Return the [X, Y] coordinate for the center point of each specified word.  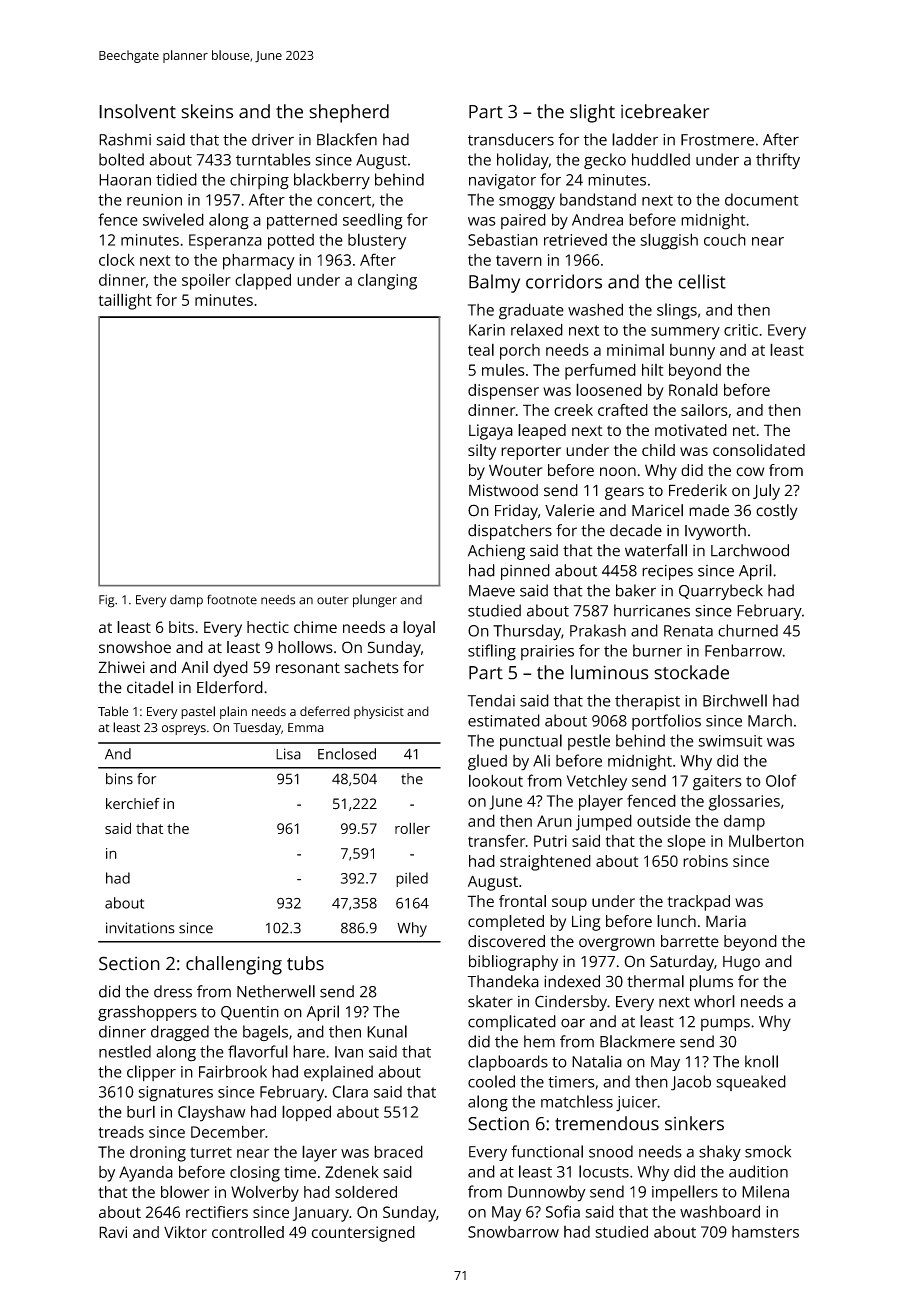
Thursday [527, 632]
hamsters [765, 1232]
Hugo [741, 963]
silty [482, 452]
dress [173, 991]
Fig [106, 601]
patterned [302, 222]
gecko [605, 161]
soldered [366, 1191]
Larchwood [750, 550]
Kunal [387, 1031]
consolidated [759, 450]
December [228, 1131]
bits [181, 627]
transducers [511, 139]
